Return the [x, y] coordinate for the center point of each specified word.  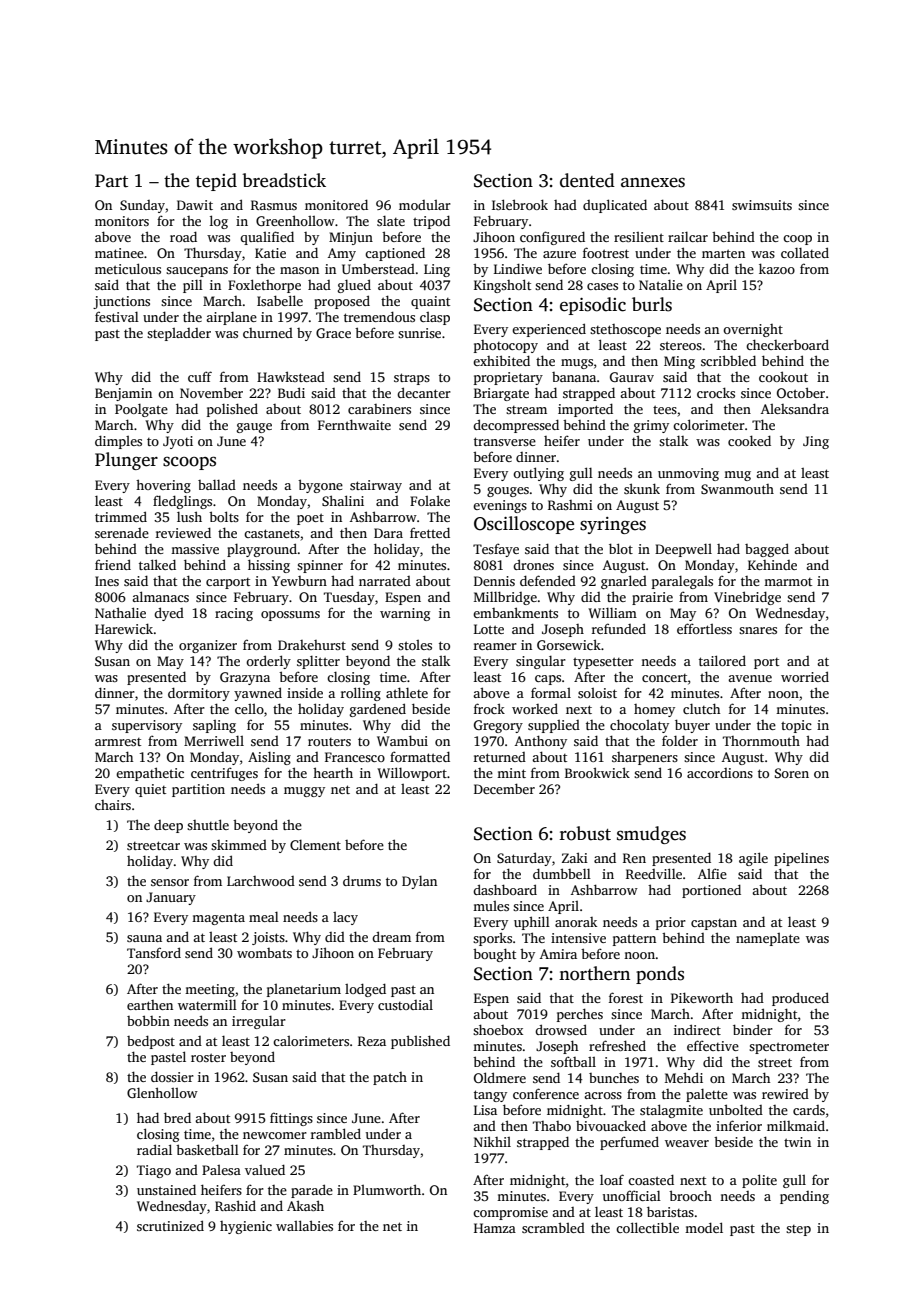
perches [580, 1015]
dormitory [199, 694]
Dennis [494, 581]
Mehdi [684, 1077]
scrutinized [170, 1225]
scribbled [728, 360]
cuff [200, 376]
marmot [788, 582]
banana [574, 377]
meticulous [128, 268]
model [704, 1227]
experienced [549, 330]
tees [665, 409]
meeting [210, 990]
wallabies [304, 1225]
